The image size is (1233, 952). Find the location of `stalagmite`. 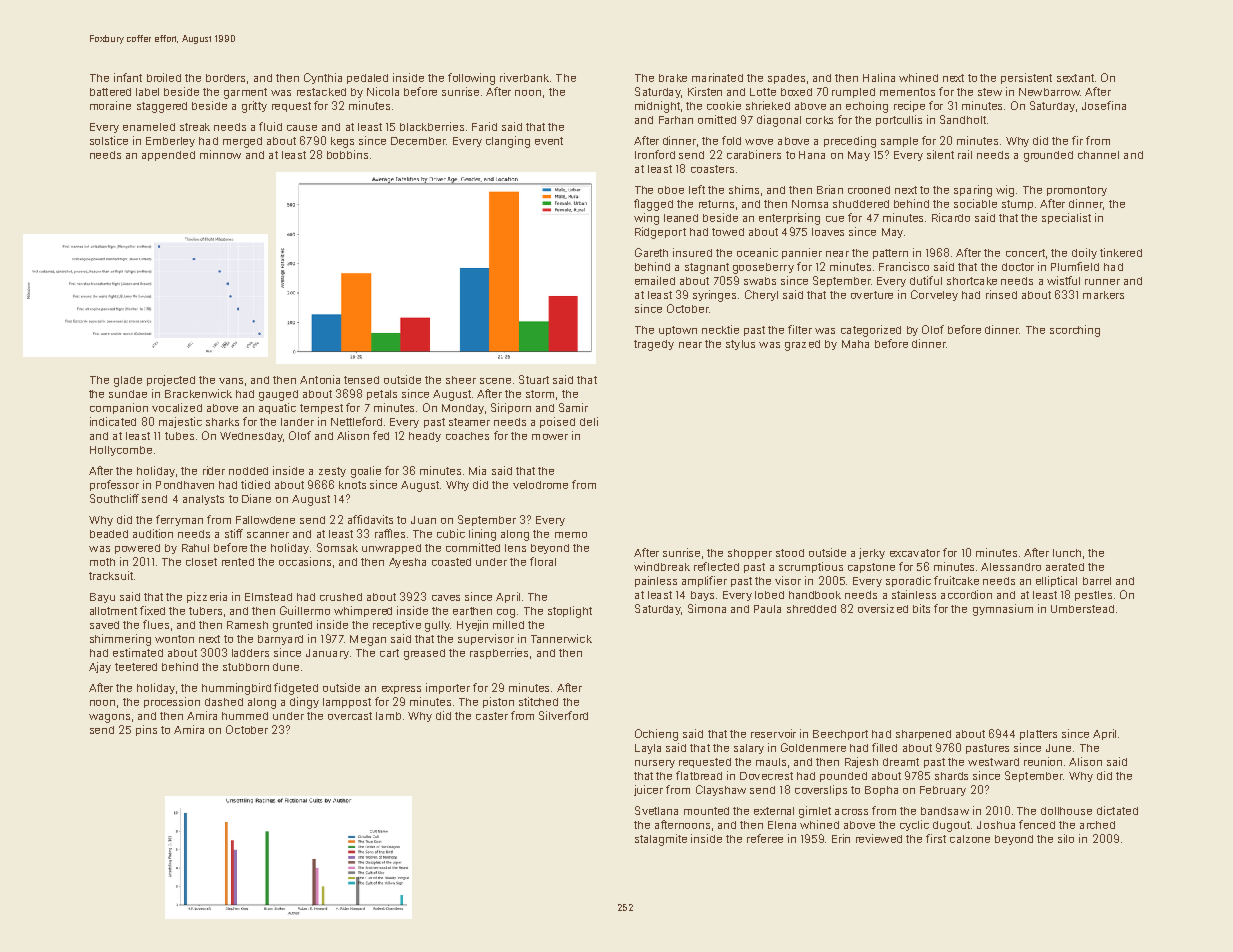

stalagmite is located at coordinates (661, 840).
